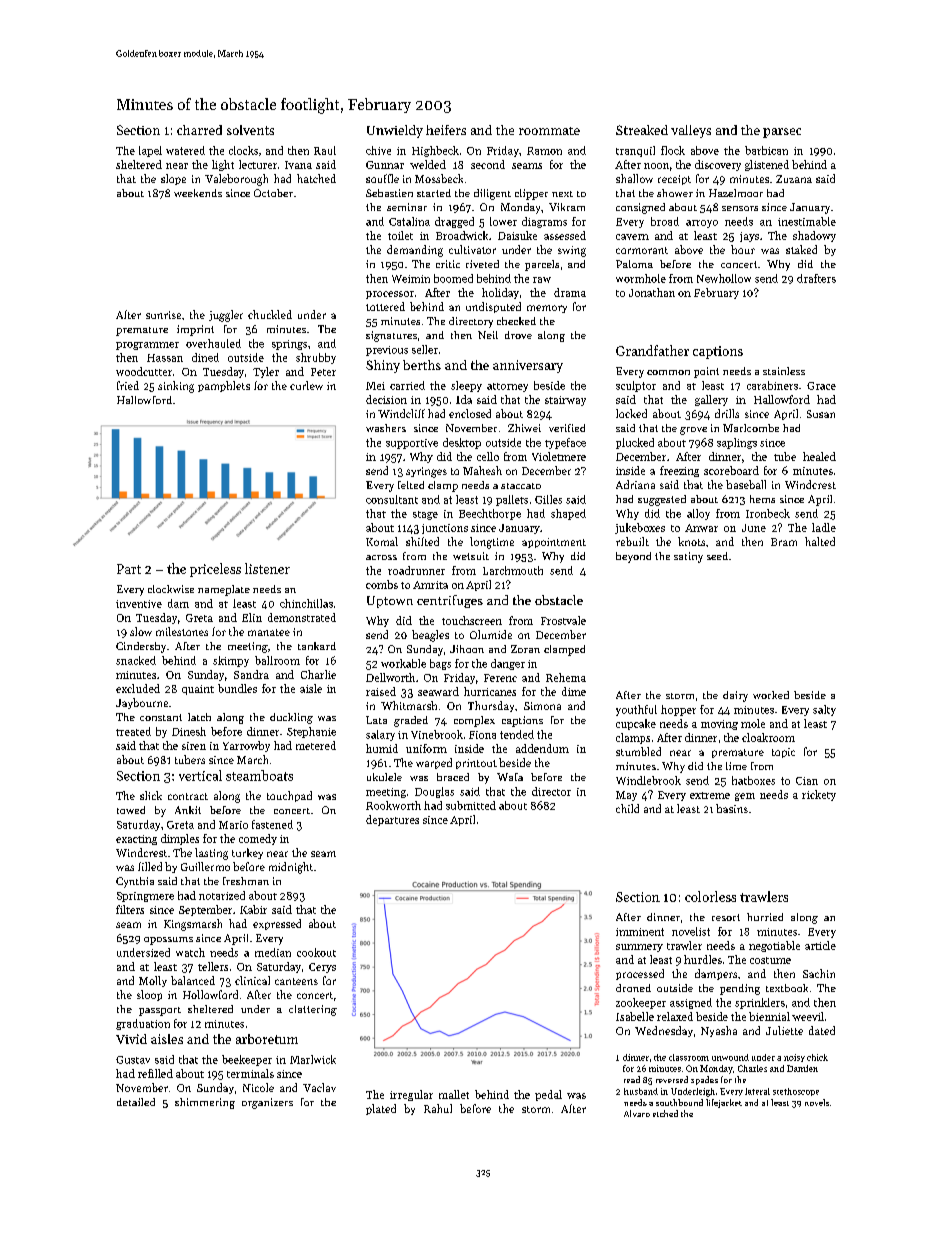 The height and width of the image is (1233, 952). Describe the element at coordinates (205, 1103) in the image. I see `shimmering` at that location.
